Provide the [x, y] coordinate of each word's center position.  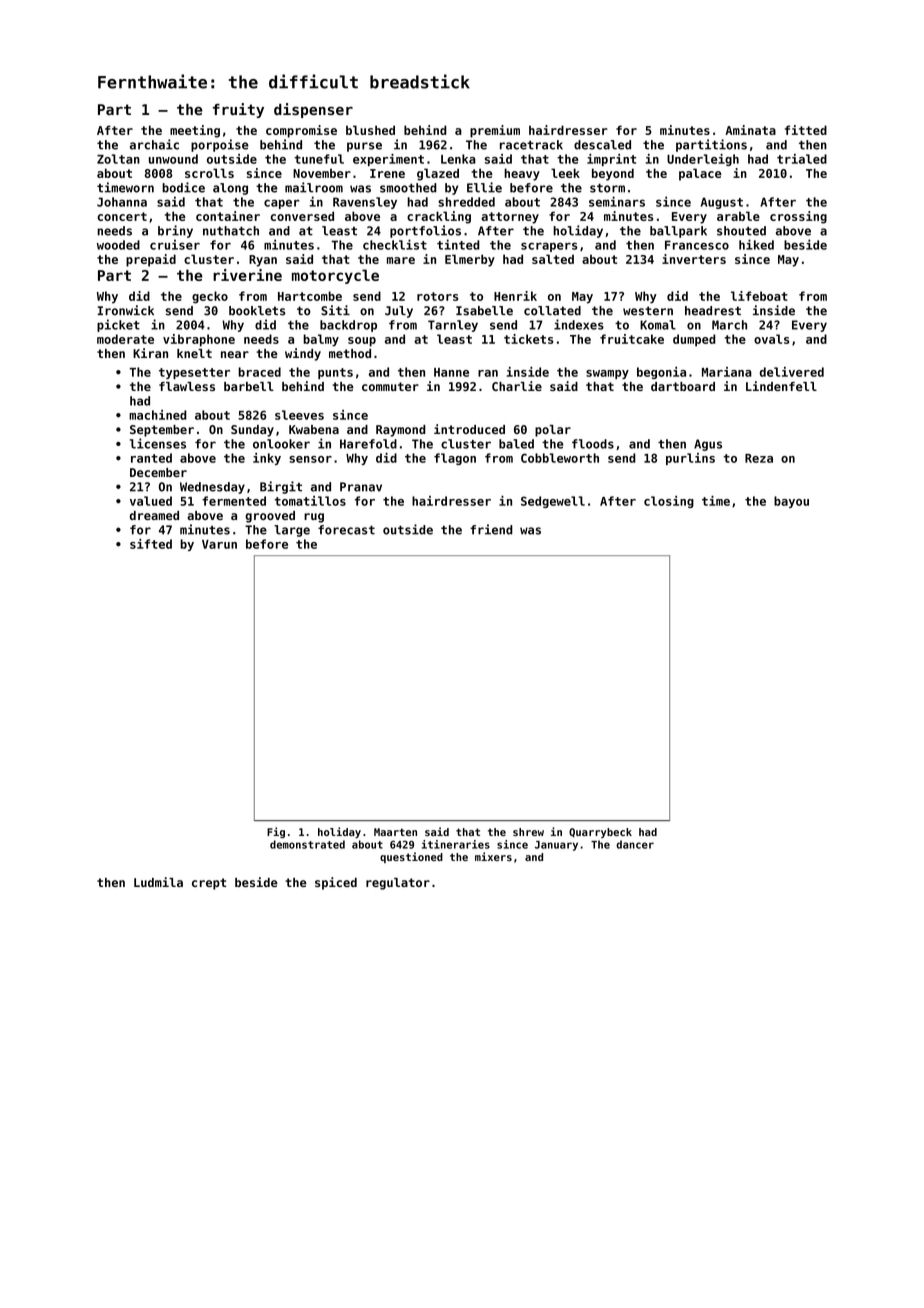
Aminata [750, 130]
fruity [238, 110]
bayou [791, 502]
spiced [336, 883]
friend [491, 529]
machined [158, 415]
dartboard [683, 386]
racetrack [531, 145]
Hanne [451, 372]
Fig [276, 832]
